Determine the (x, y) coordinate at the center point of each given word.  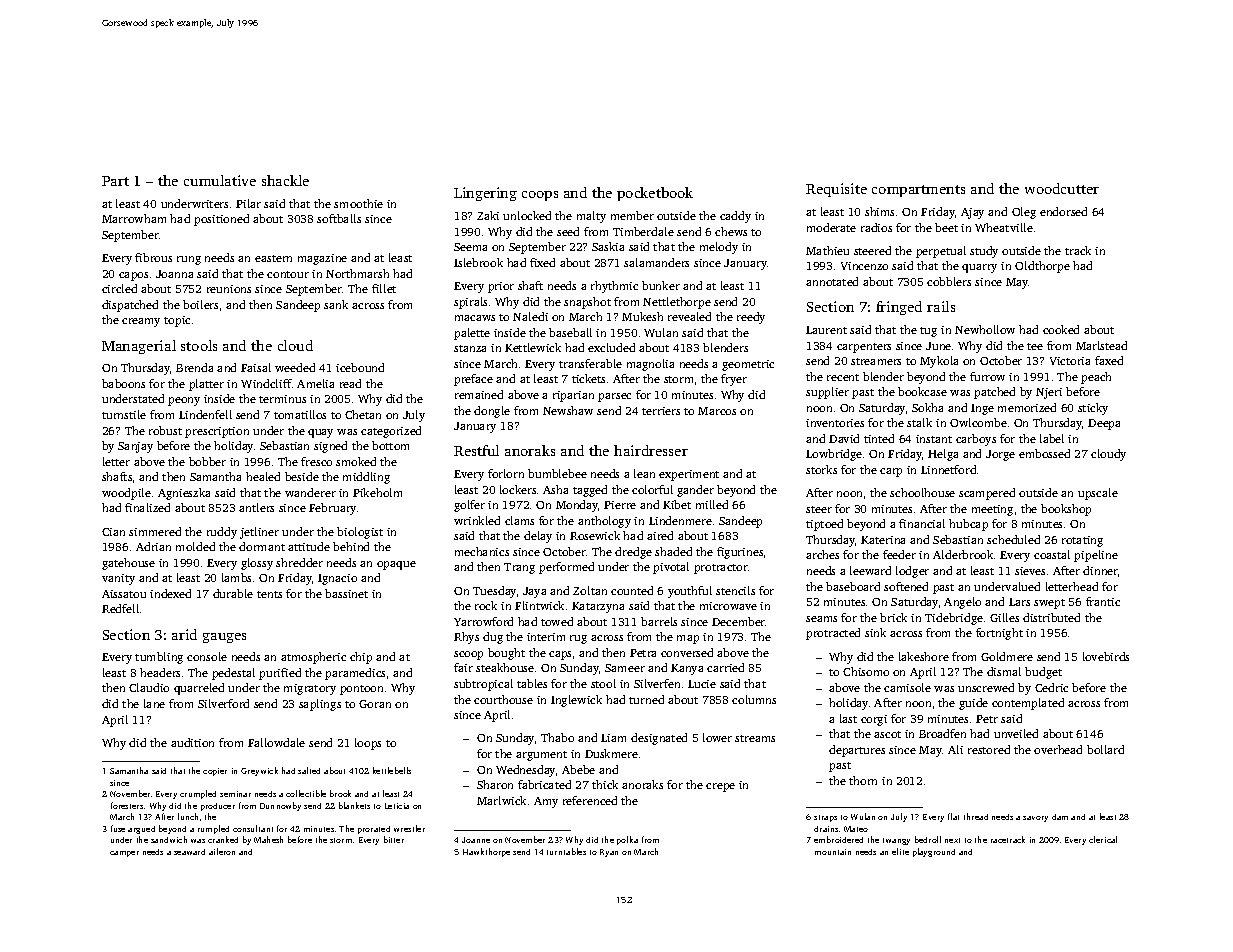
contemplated (1028, 704)
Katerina (883, 540)
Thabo (557, 737)
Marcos (717, 411)
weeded (295, 367)
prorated (374, 830)
